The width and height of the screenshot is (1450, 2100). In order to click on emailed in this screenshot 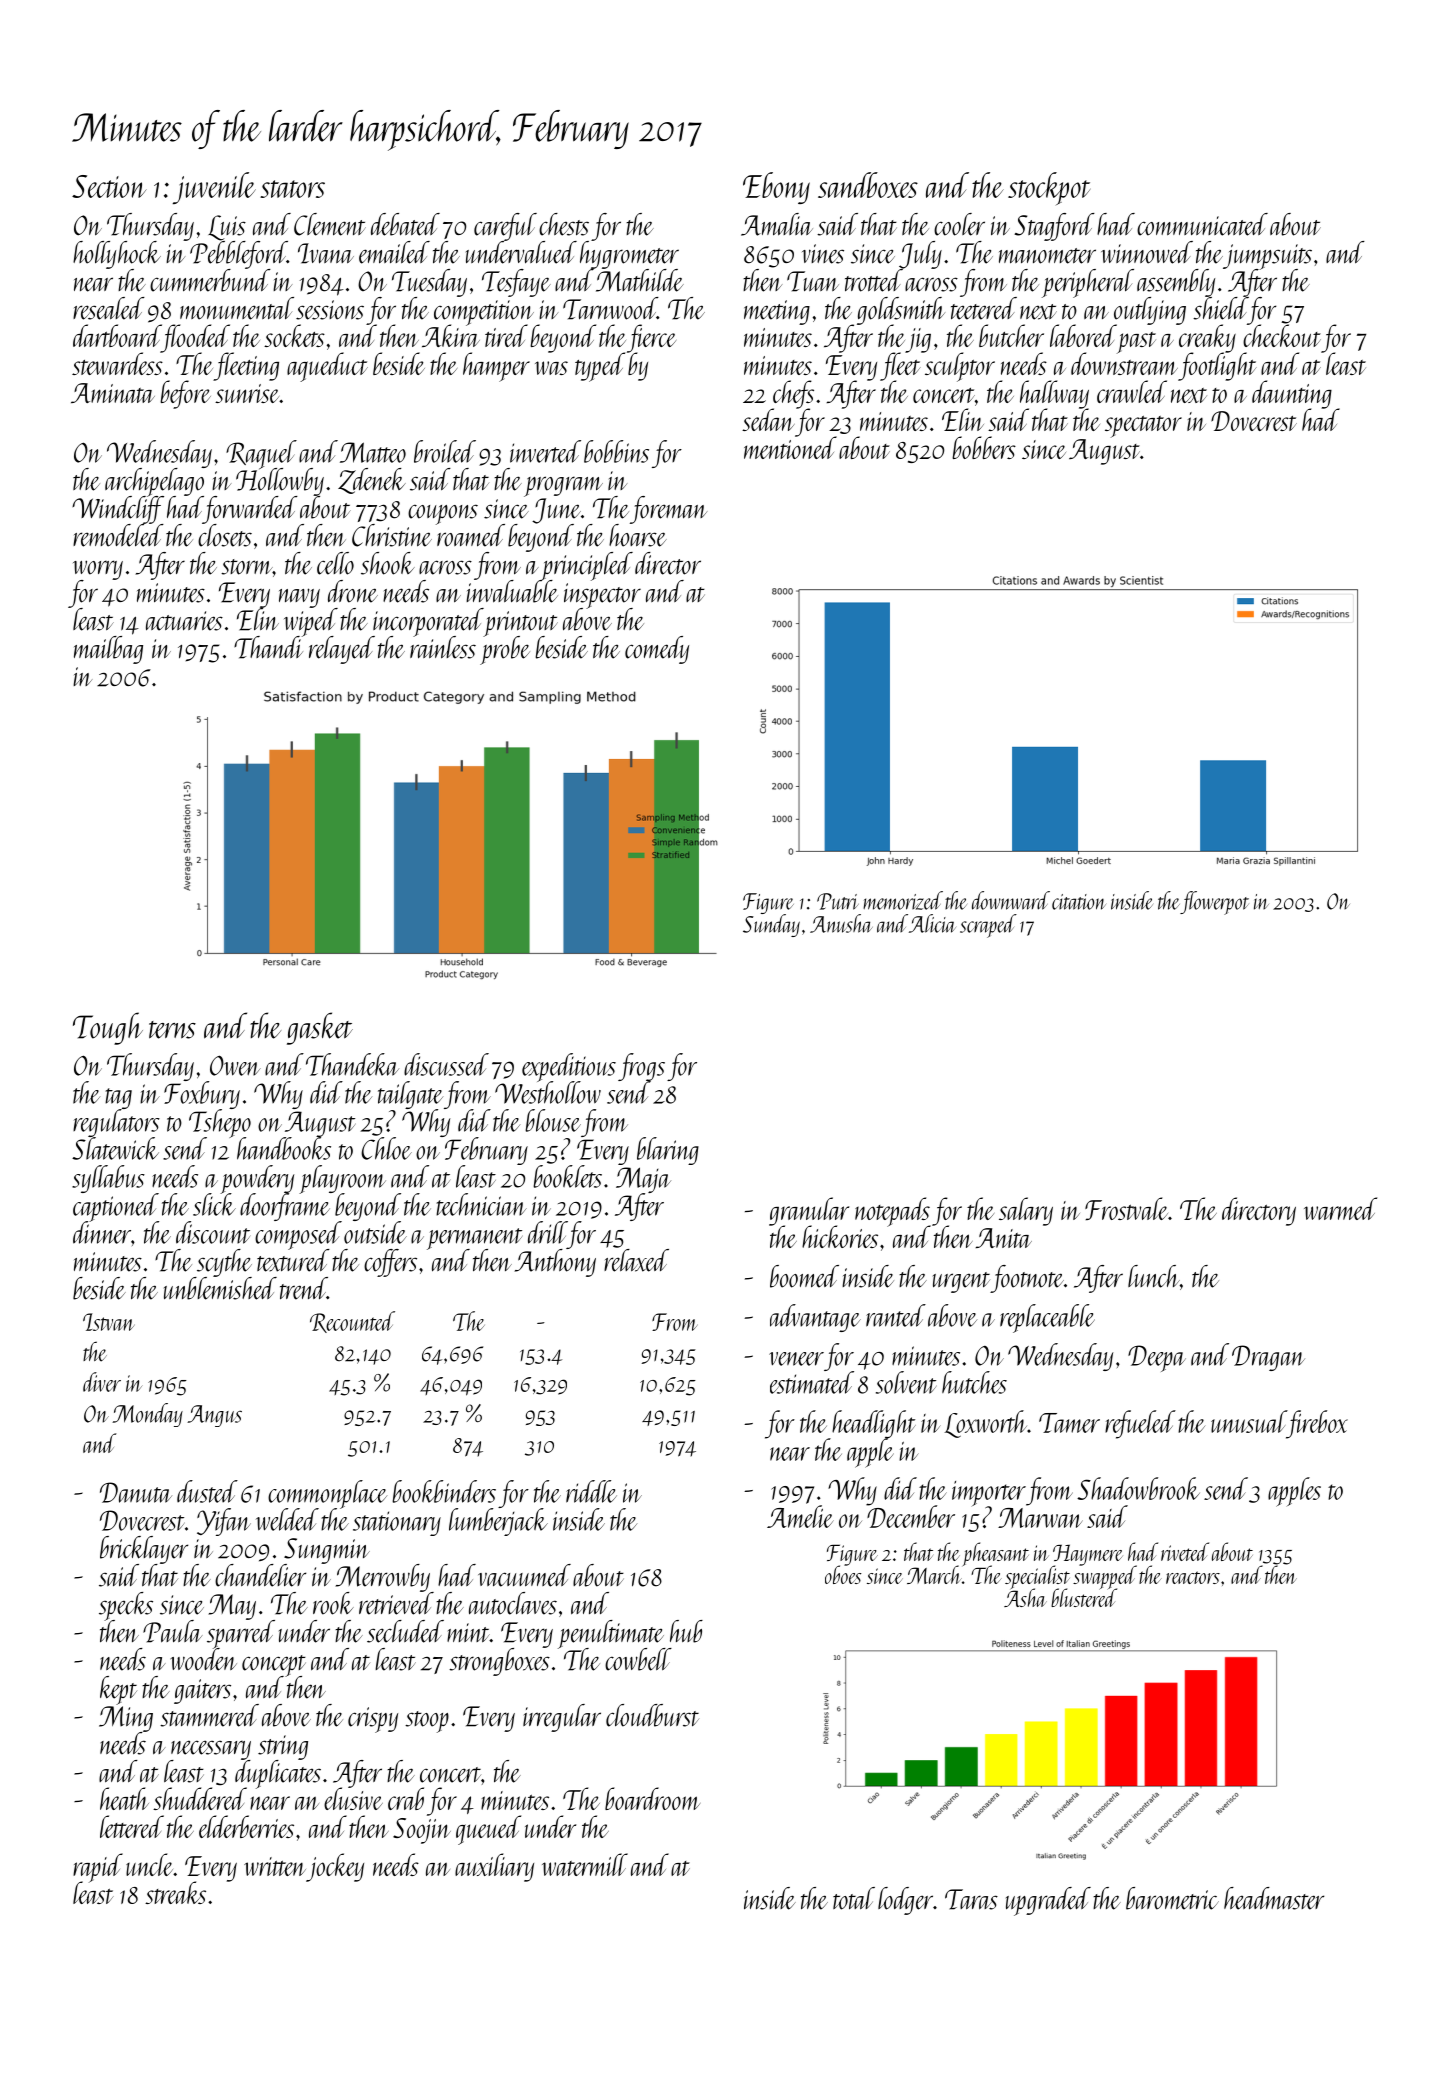, I will do `click(394, 252)`.
